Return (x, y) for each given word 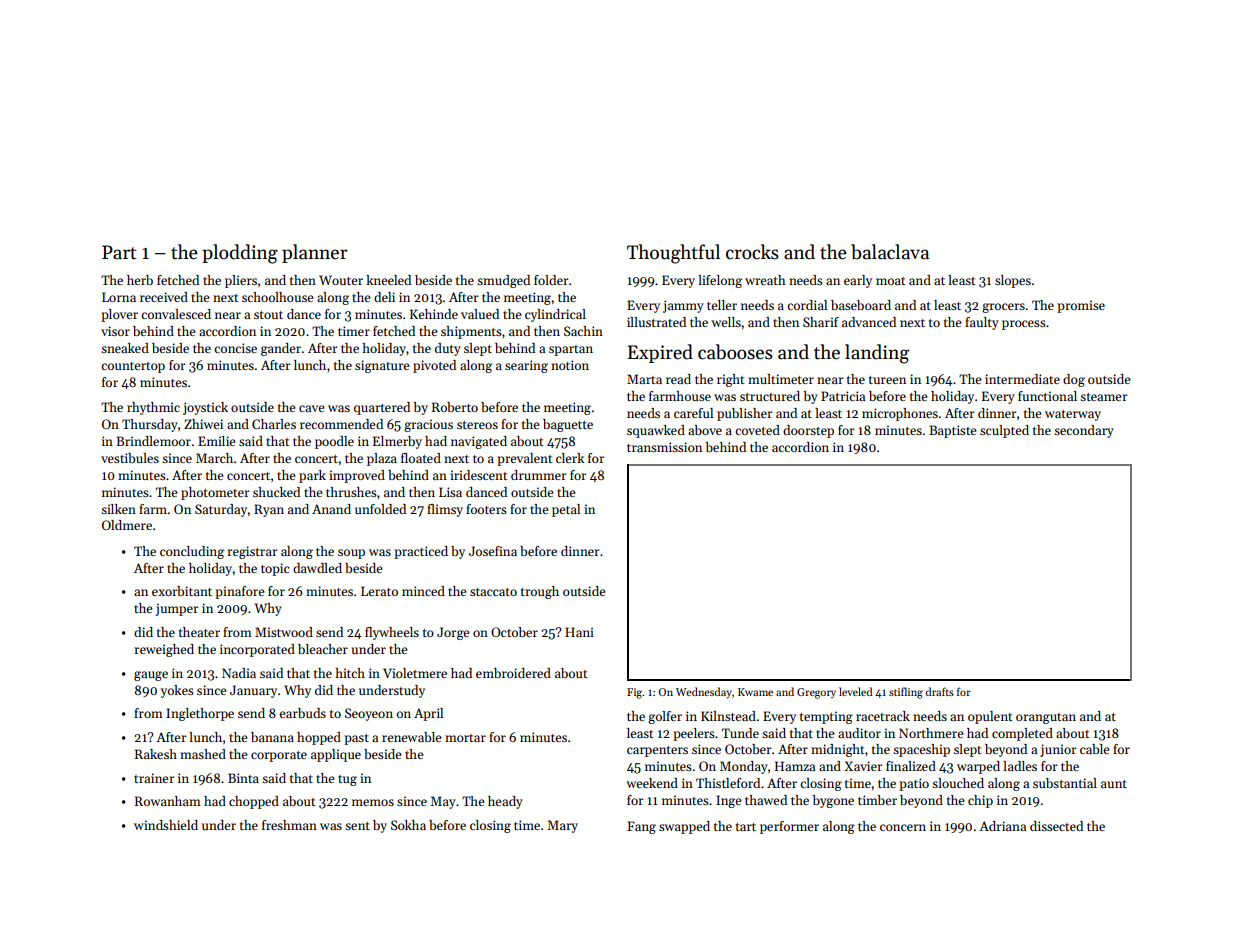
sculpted (1004, 431)
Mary (562, 826)
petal (566, 510)
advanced (869, 322)
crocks (752, 252)
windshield (166, 825)
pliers (241, 281)
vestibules (130, 458)
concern (903, 827)
